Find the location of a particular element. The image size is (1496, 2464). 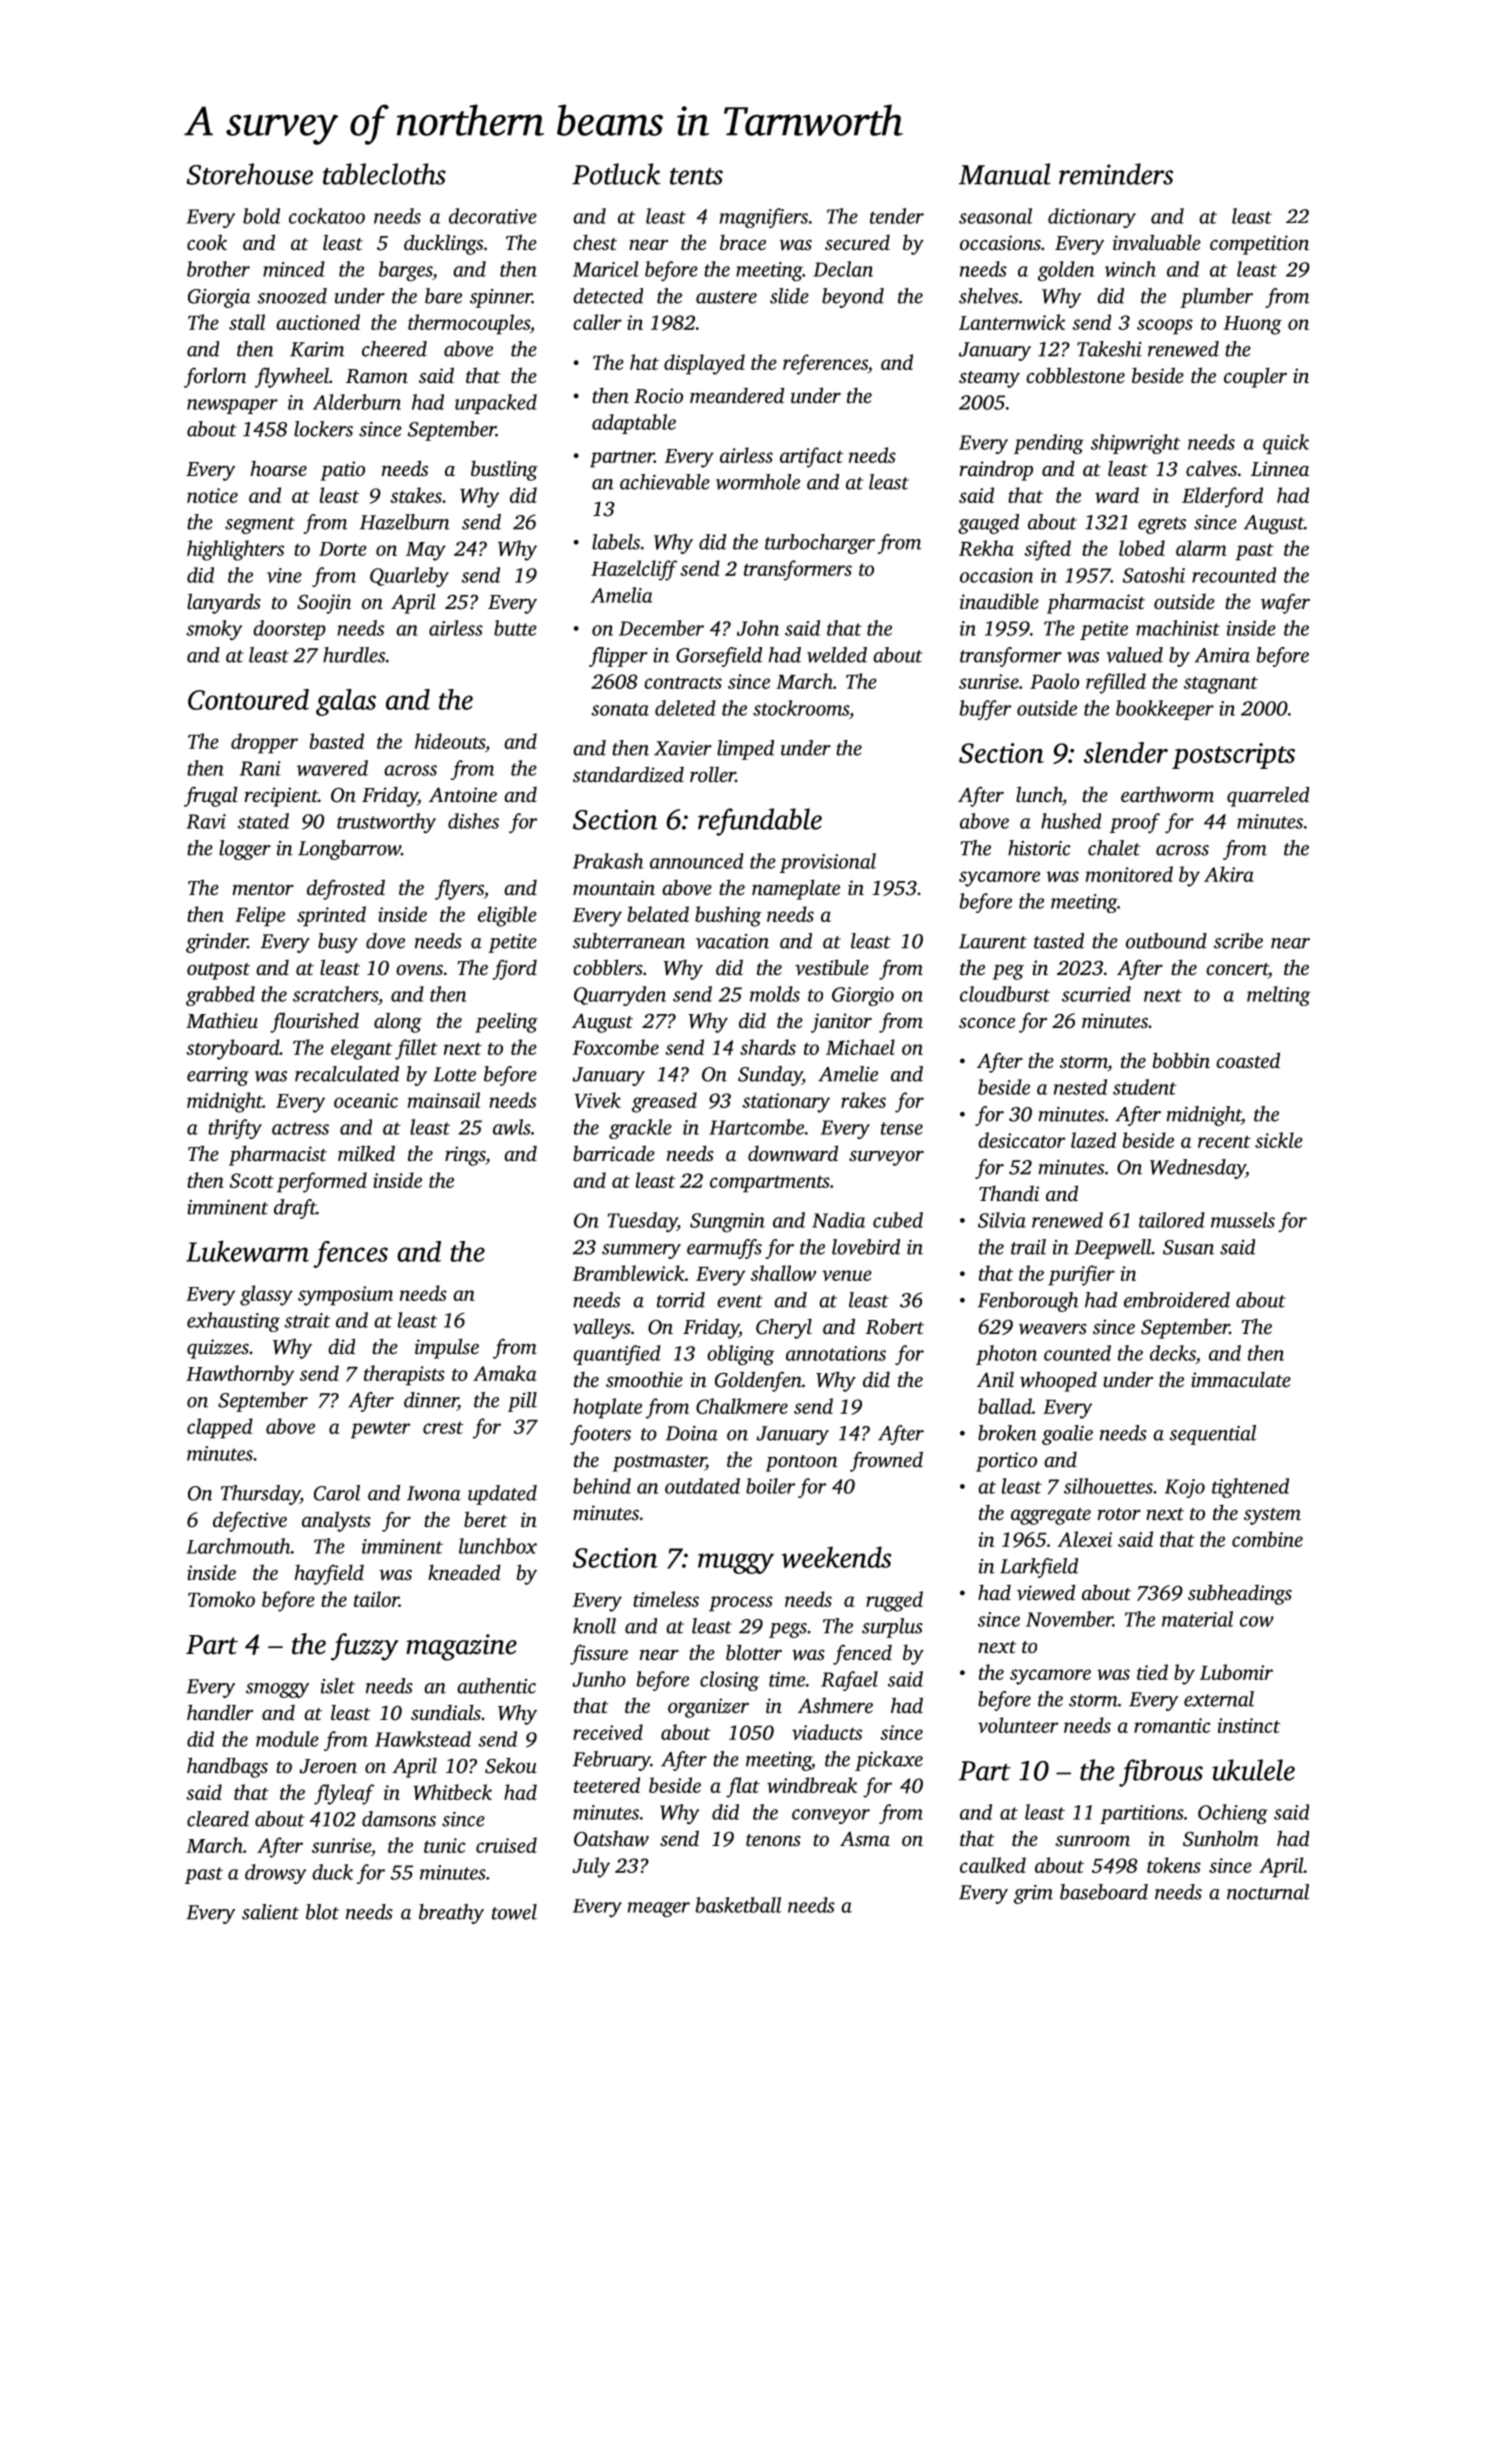

nocturnal is located at coordinates (1268, 1892).
